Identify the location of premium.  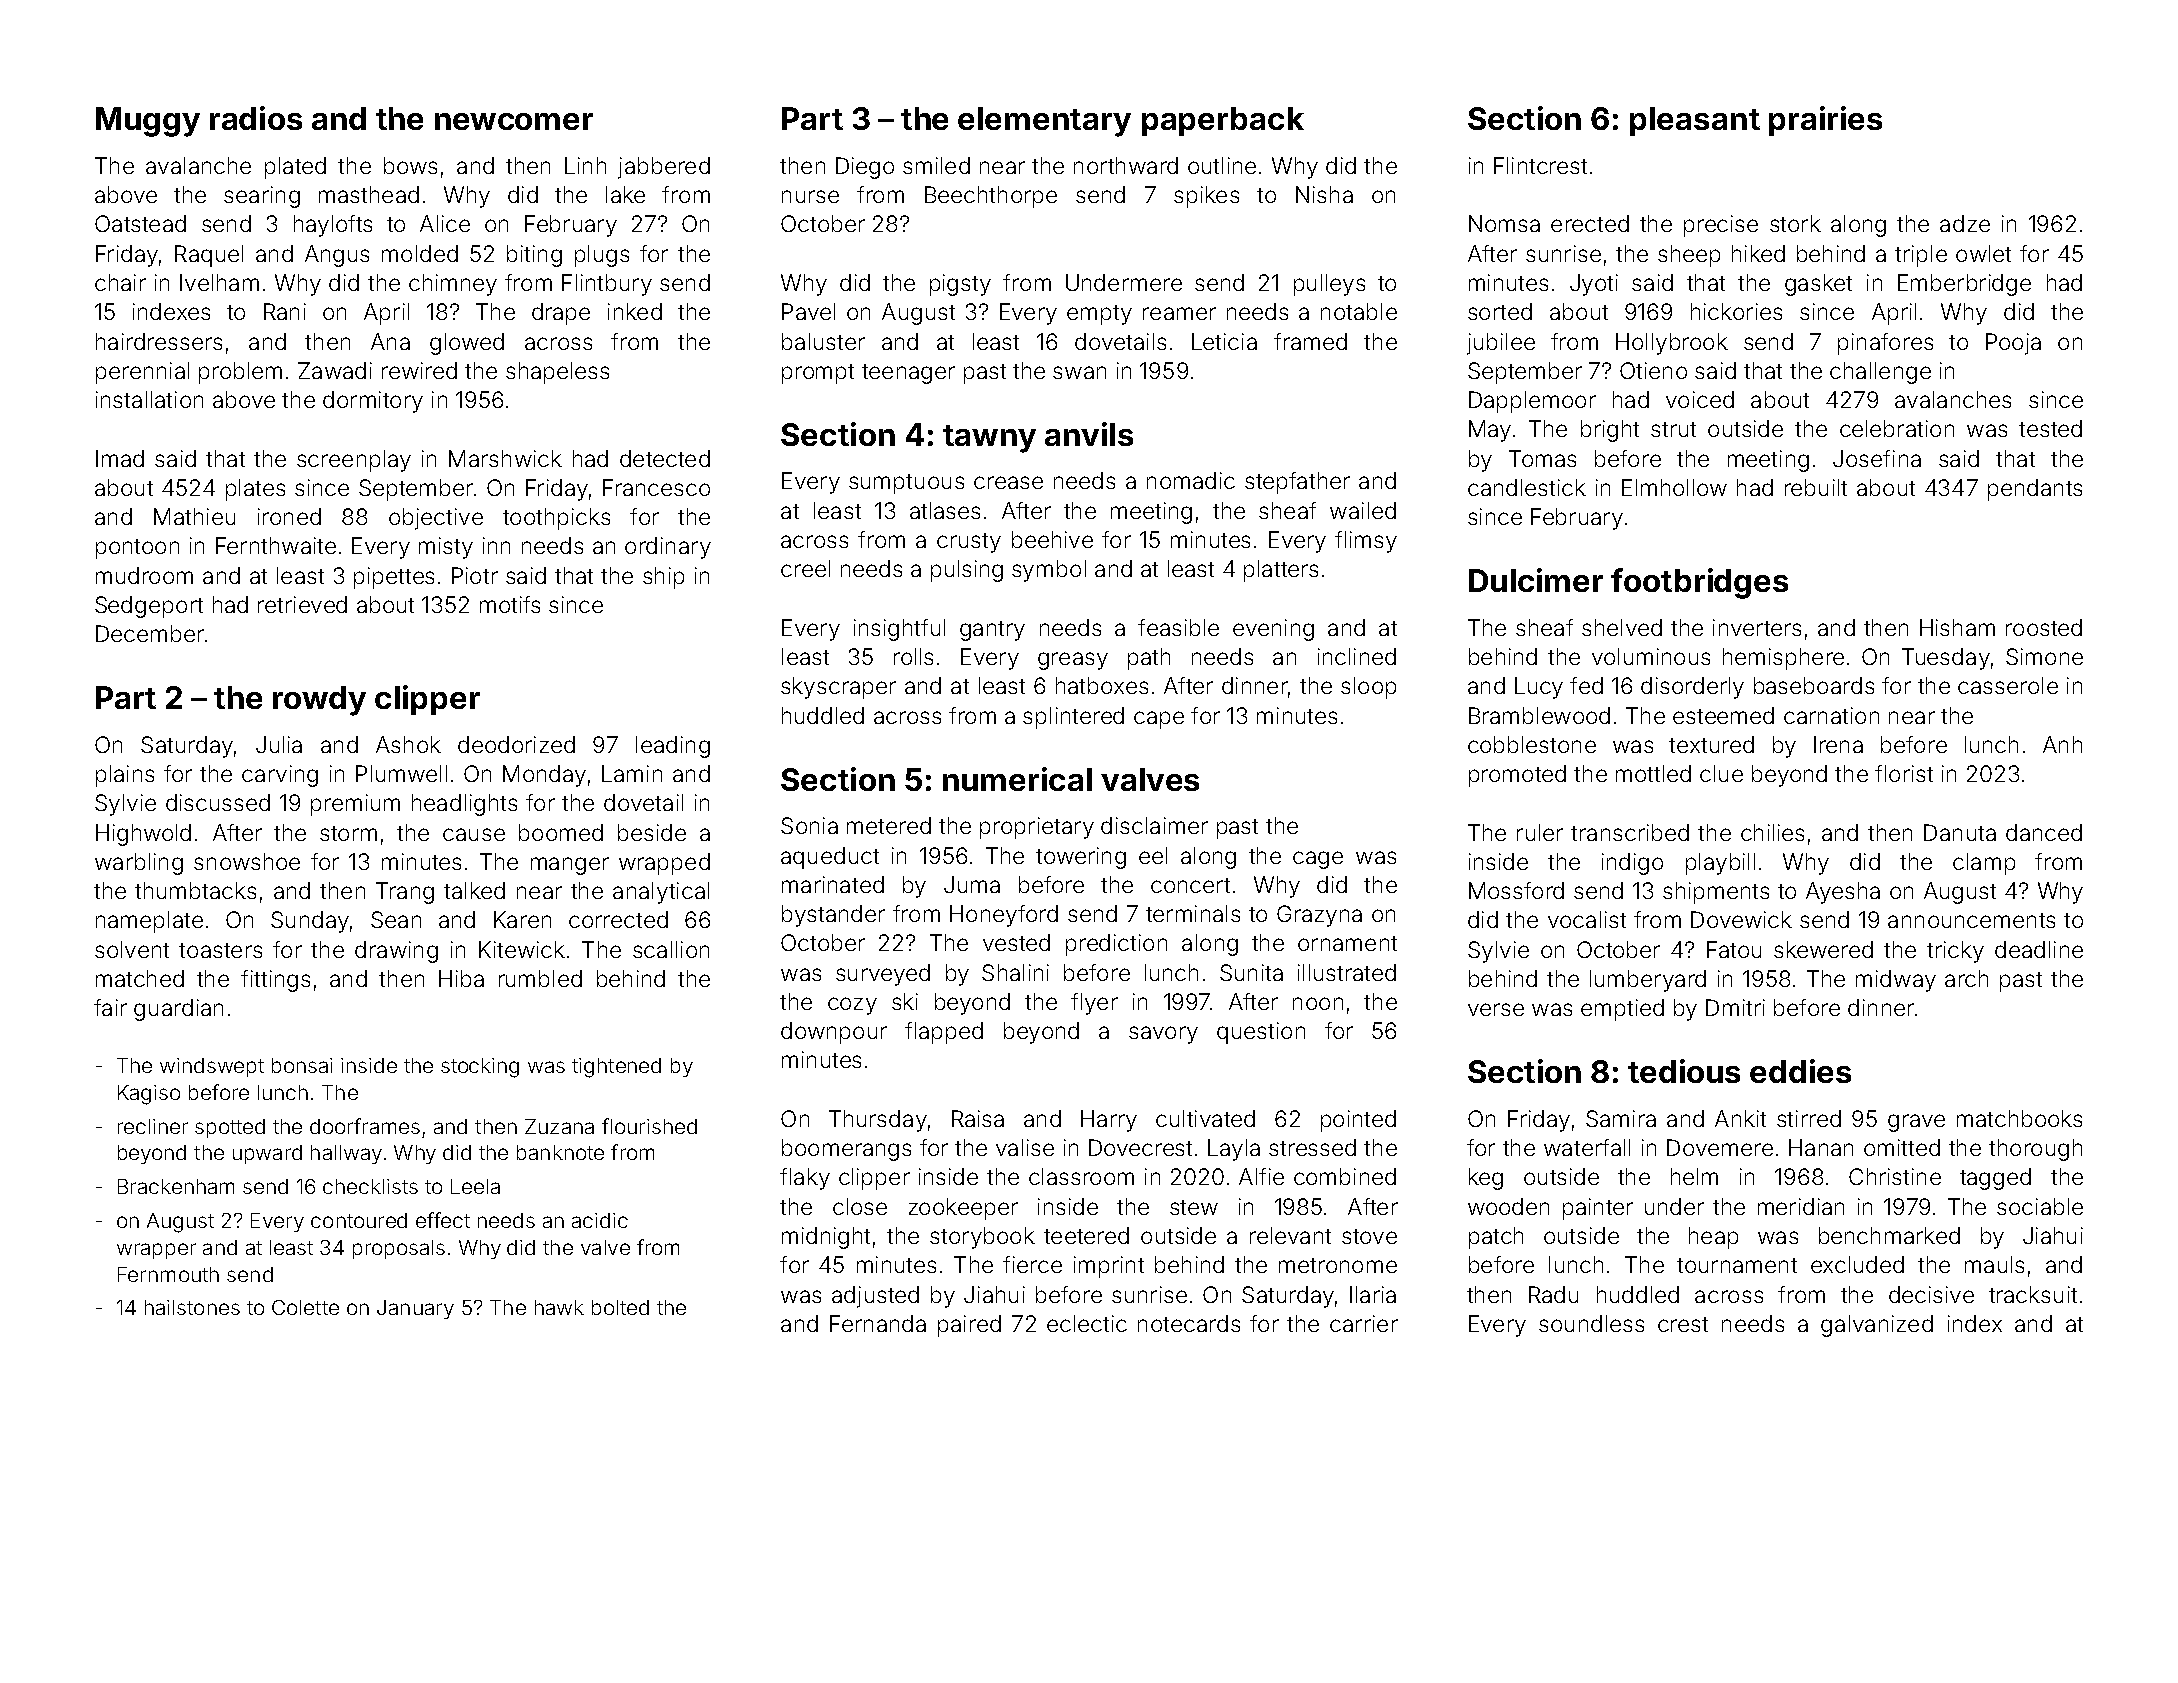
(355, 805).
